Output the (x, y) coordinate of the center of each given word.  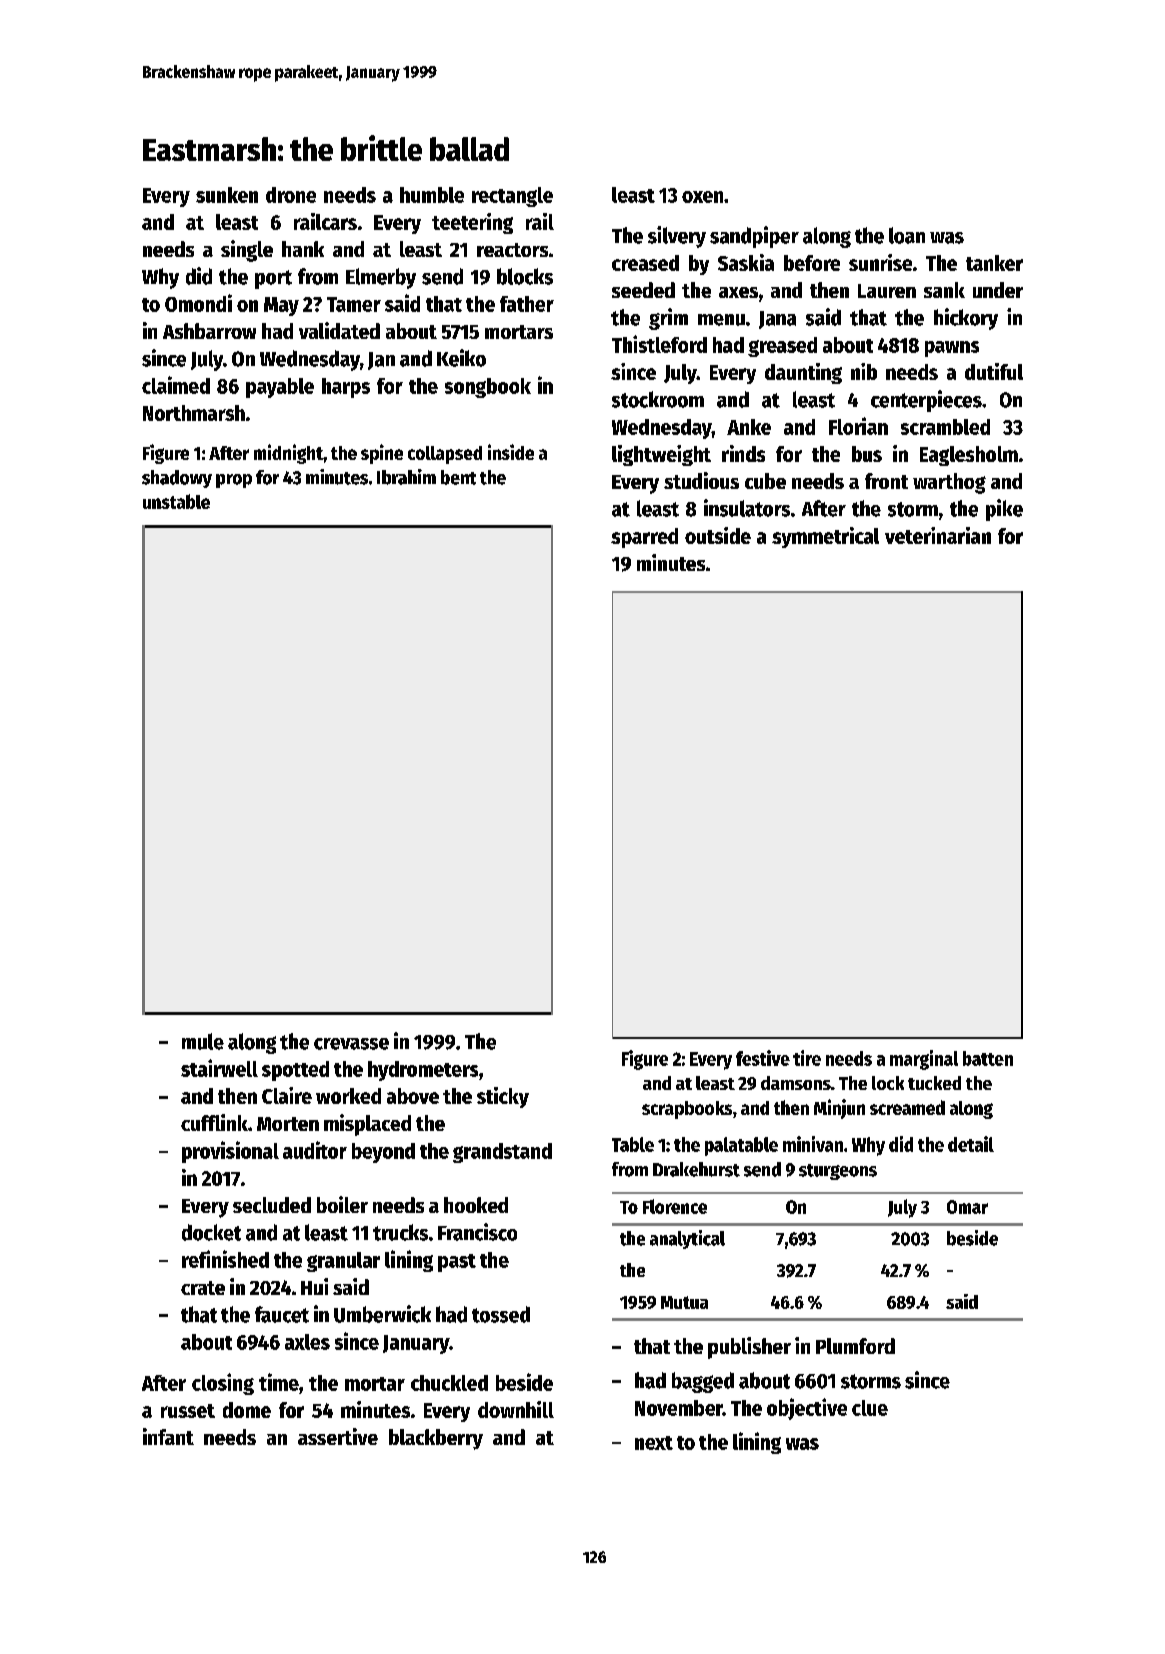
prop (234, 481)
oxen (702, 197)
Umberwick (382, 1314)
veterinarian (938, 535)
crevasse (351, 1044)
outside (718, 535)
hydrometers (423, 1071)
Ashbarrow (209, 331)
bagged (703, 1382)
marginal (924, 1060)
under (998, 290)
